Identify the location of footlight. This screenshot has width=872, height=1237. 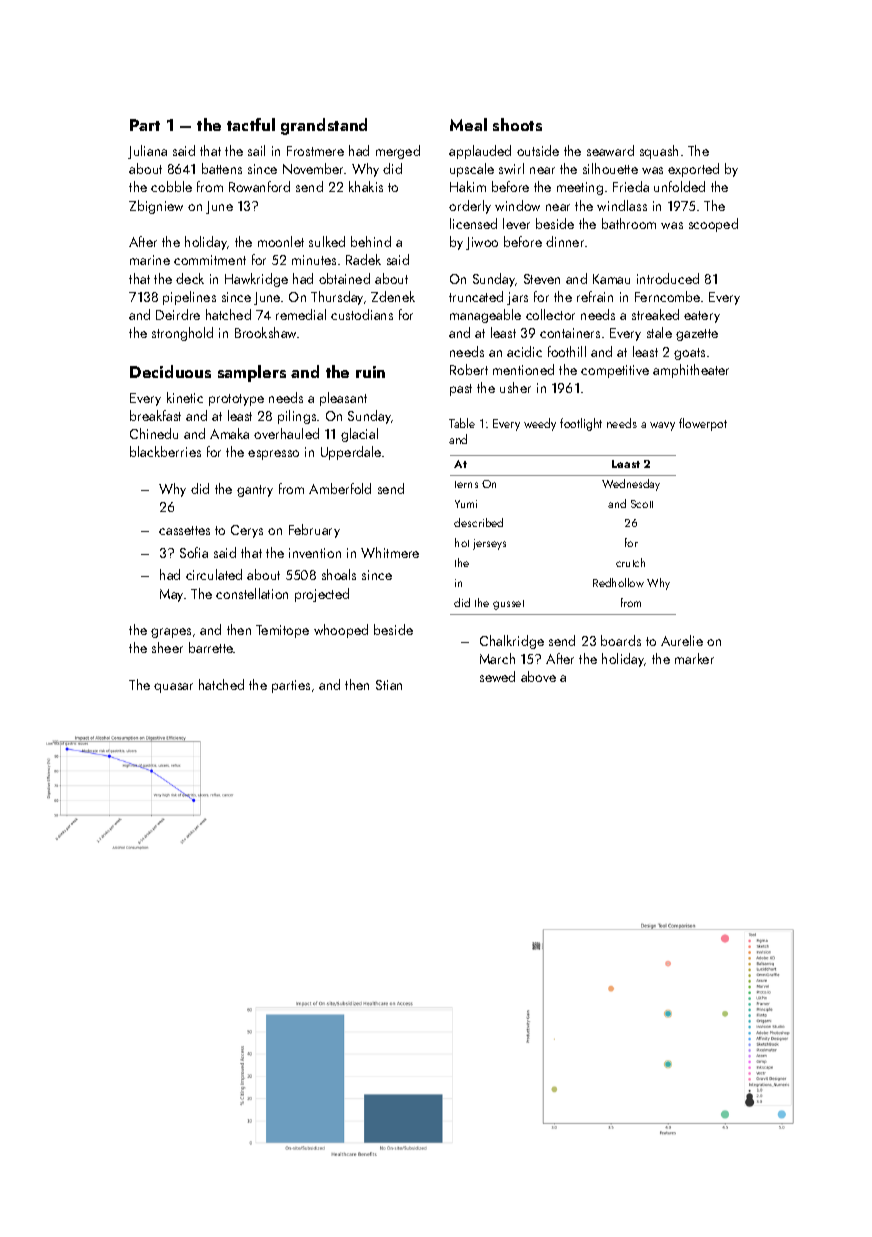
(581, 424).
